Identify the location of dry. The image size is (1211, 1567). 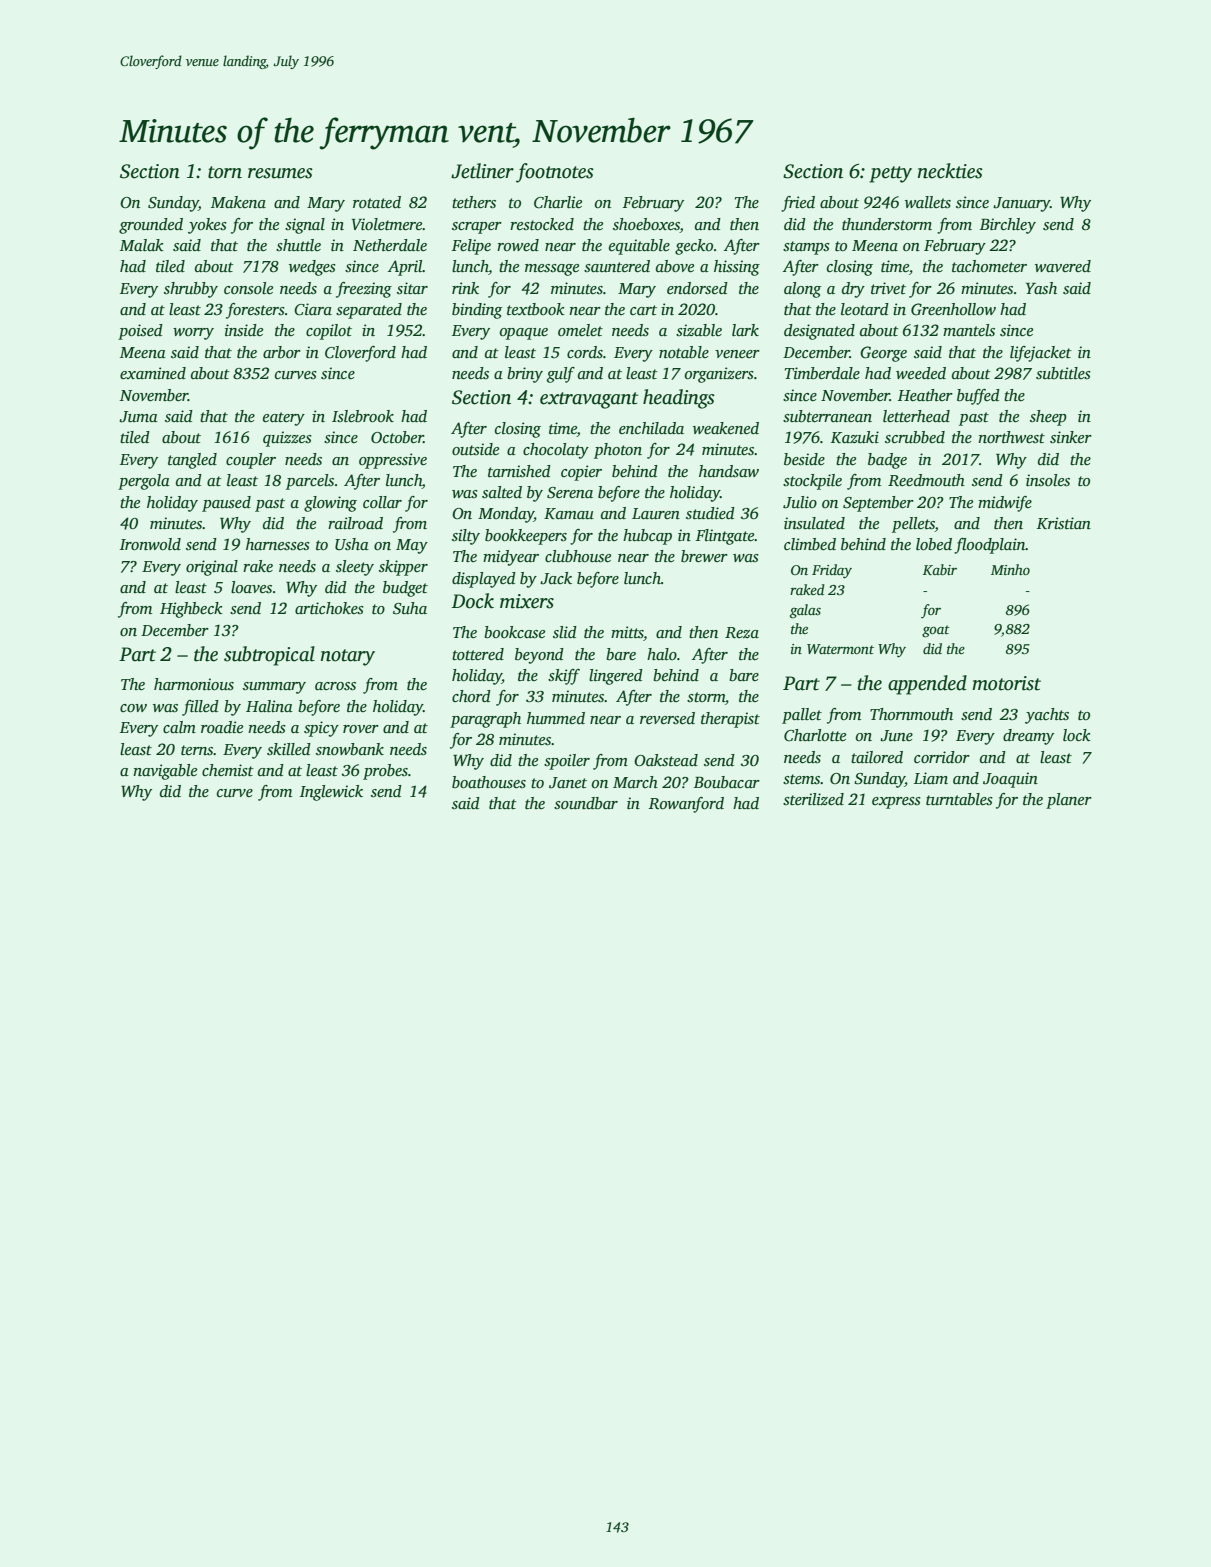
(853, 290).
